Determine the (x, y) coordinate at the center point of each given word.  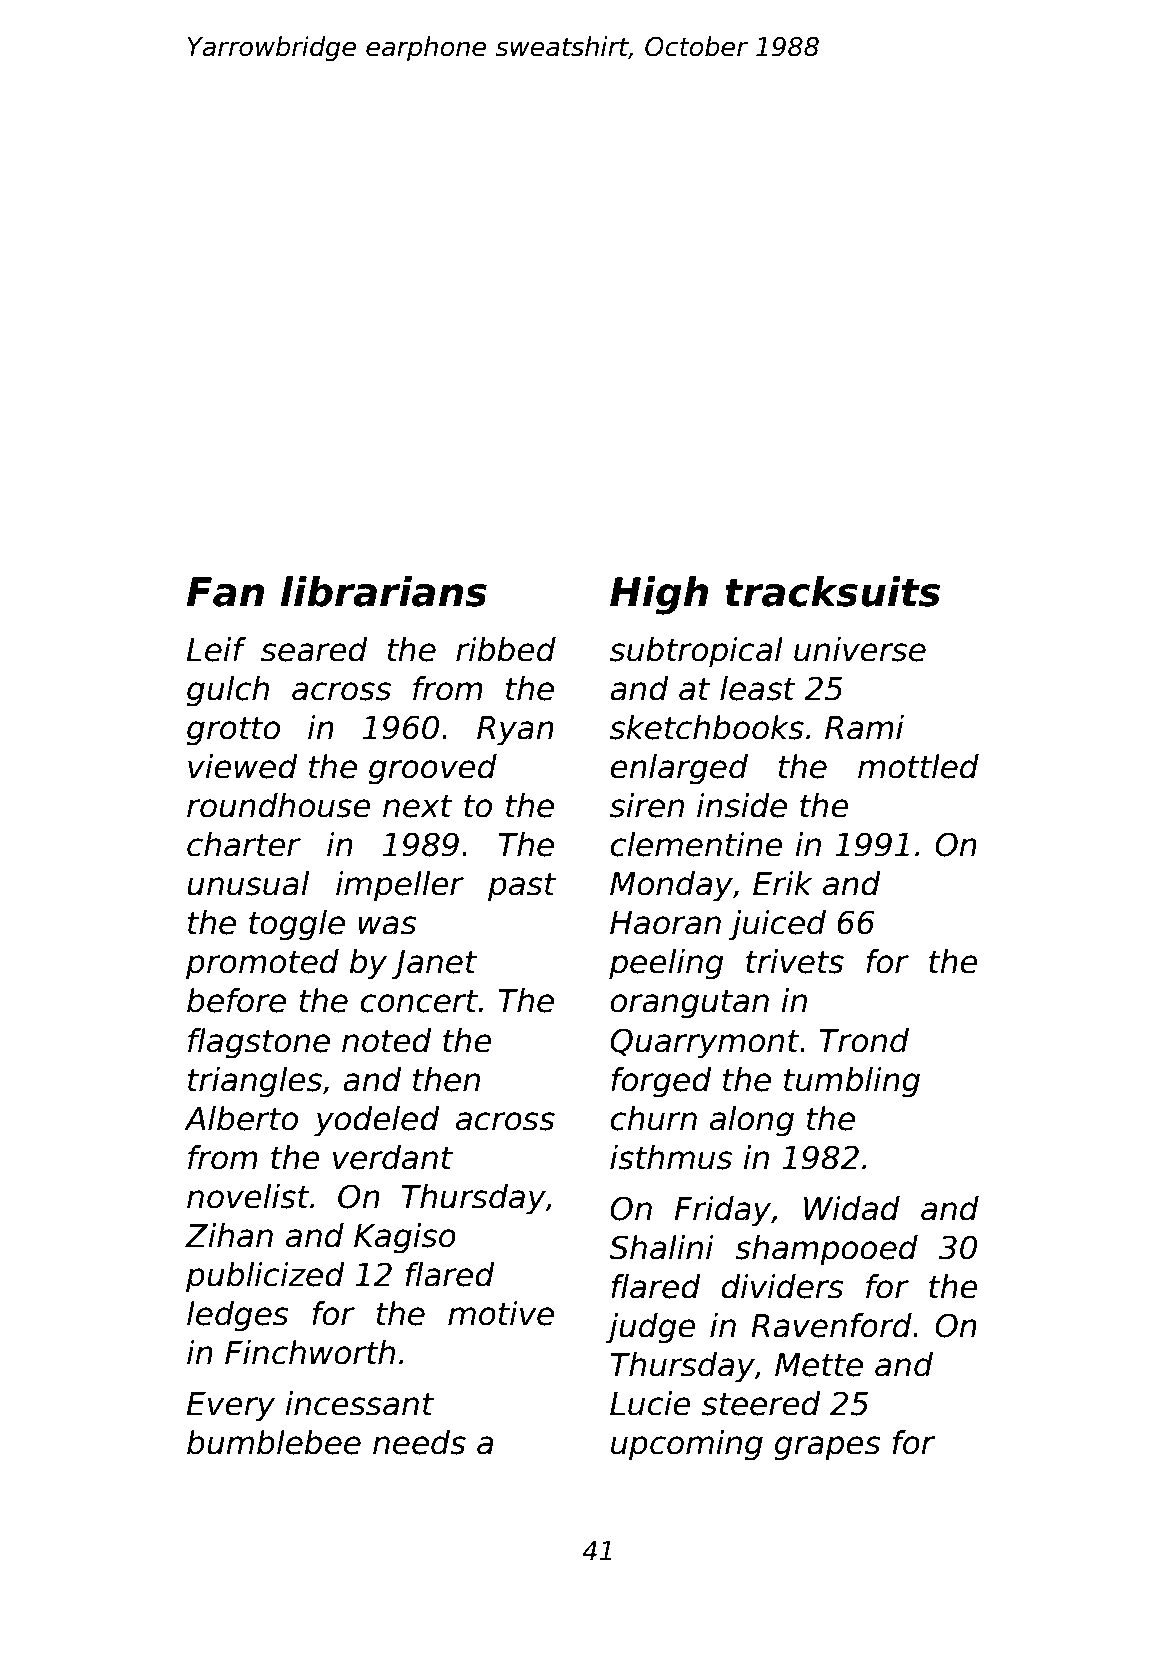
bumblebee (274, 1442)
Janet (434, 965)
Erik (782, 883)
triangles (255, 1082)
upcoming (687, 1445)
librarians (384, 591)
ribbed (506, 649)
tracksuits (832, 591)
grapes (827, 1448)
